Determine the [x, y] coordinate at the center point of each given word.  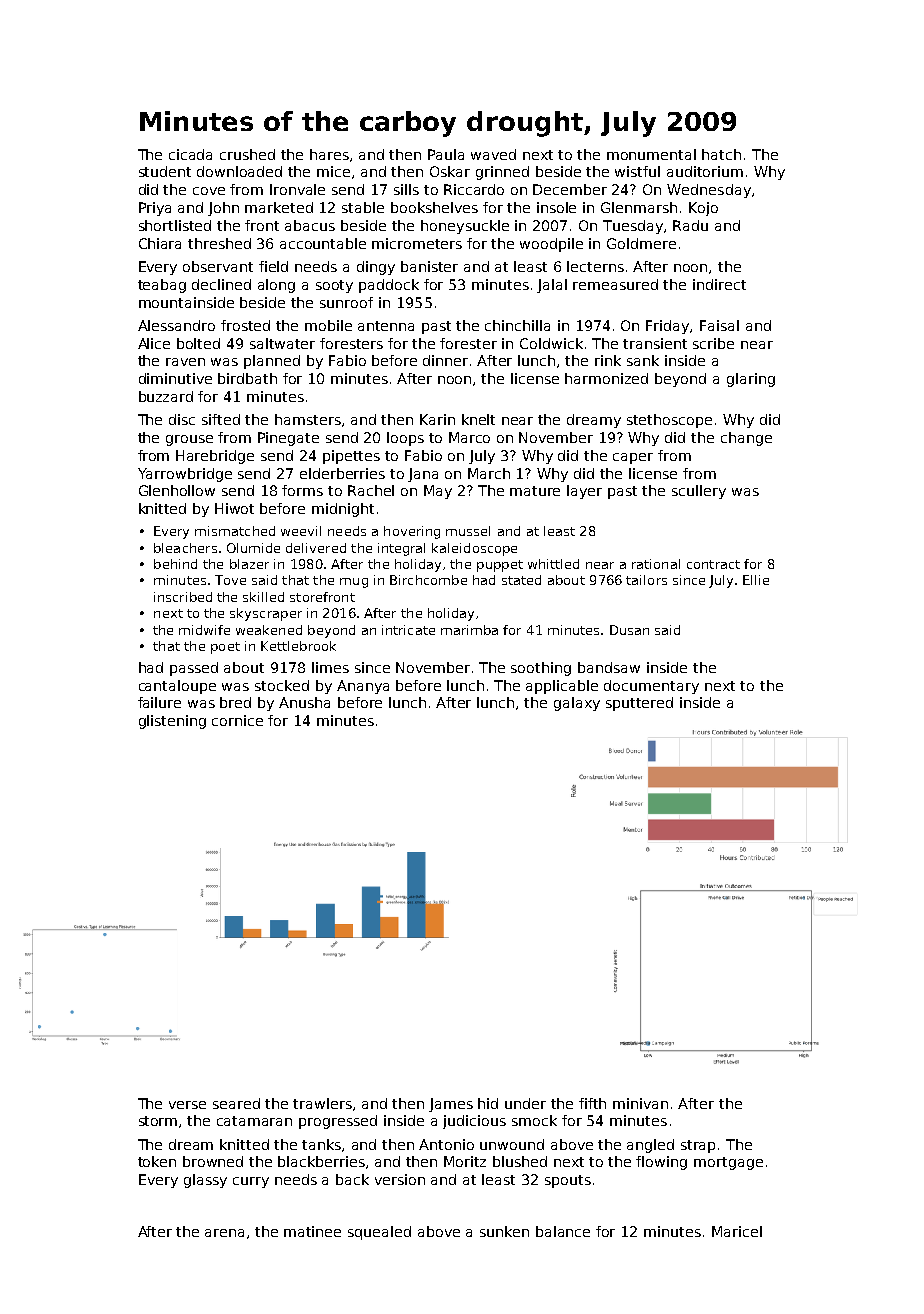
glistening [172, 722]
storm [158, 1121]
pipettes [351, 457]
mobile [328, 325]
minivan [640, 1103]
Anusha [304, 702]
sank [643, 360]
